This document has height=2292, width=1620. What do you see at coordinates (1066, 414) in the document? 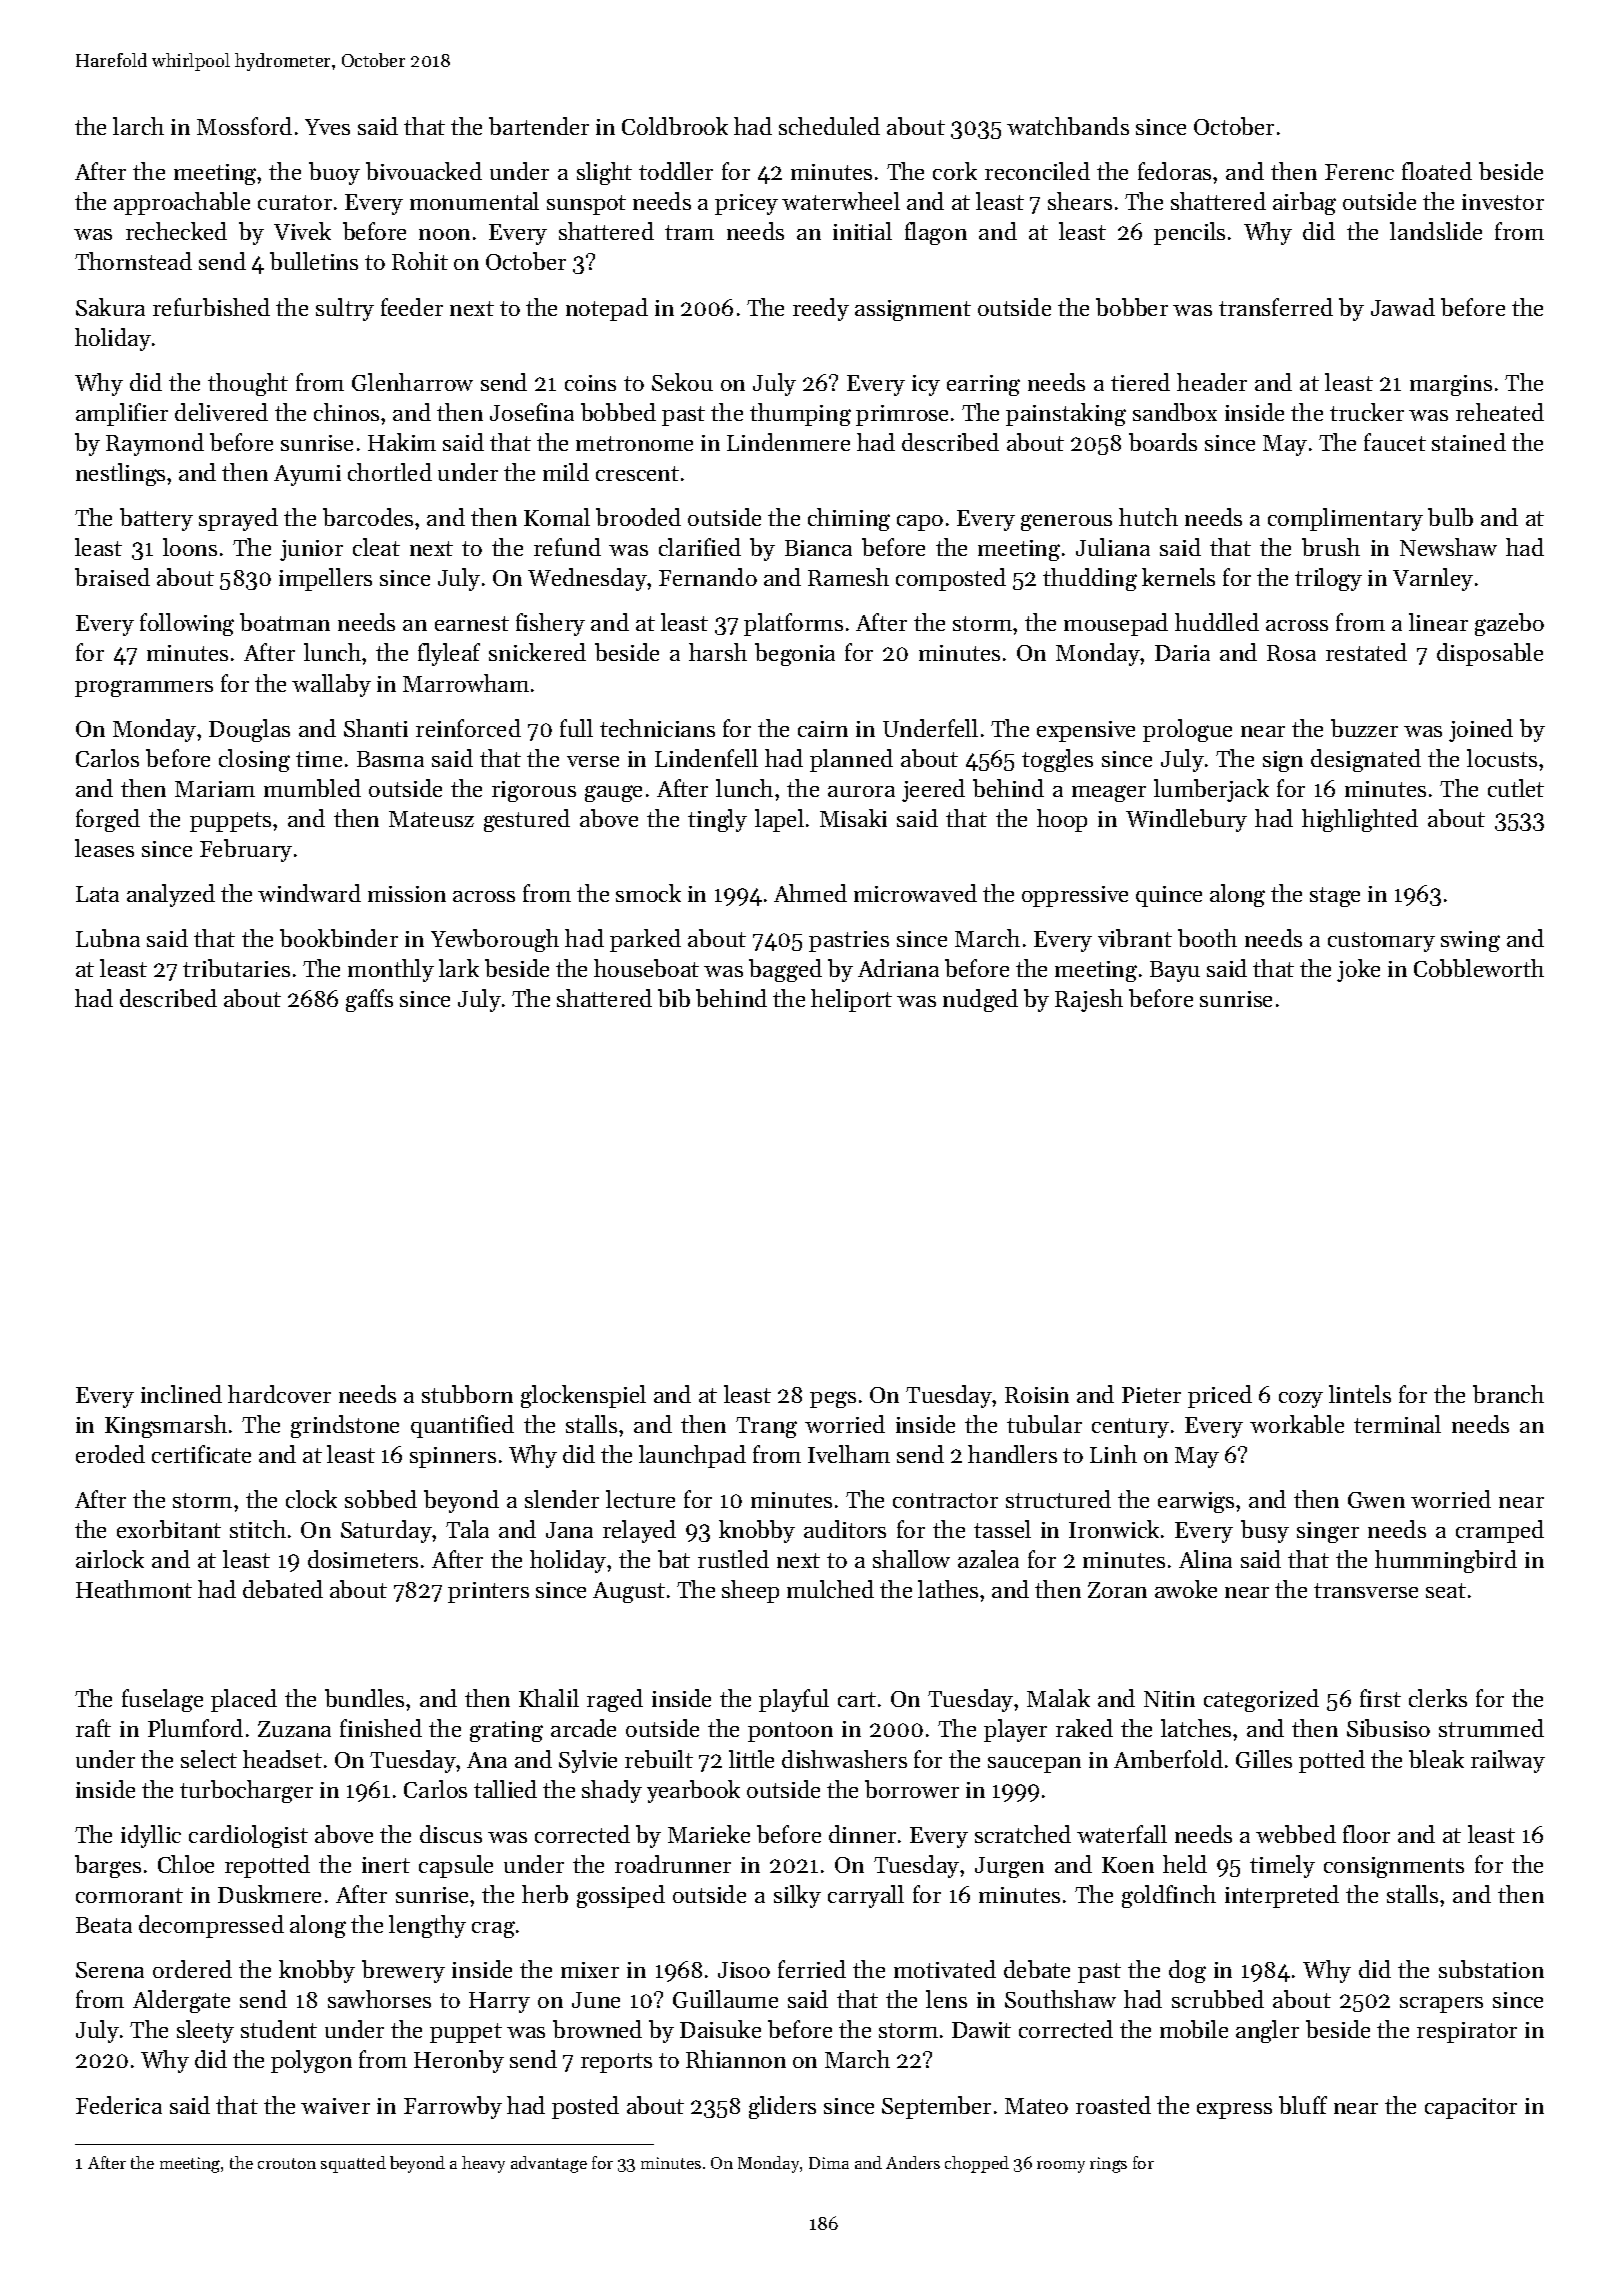
I see `painstaking` at bounding box center [1066, 414].
